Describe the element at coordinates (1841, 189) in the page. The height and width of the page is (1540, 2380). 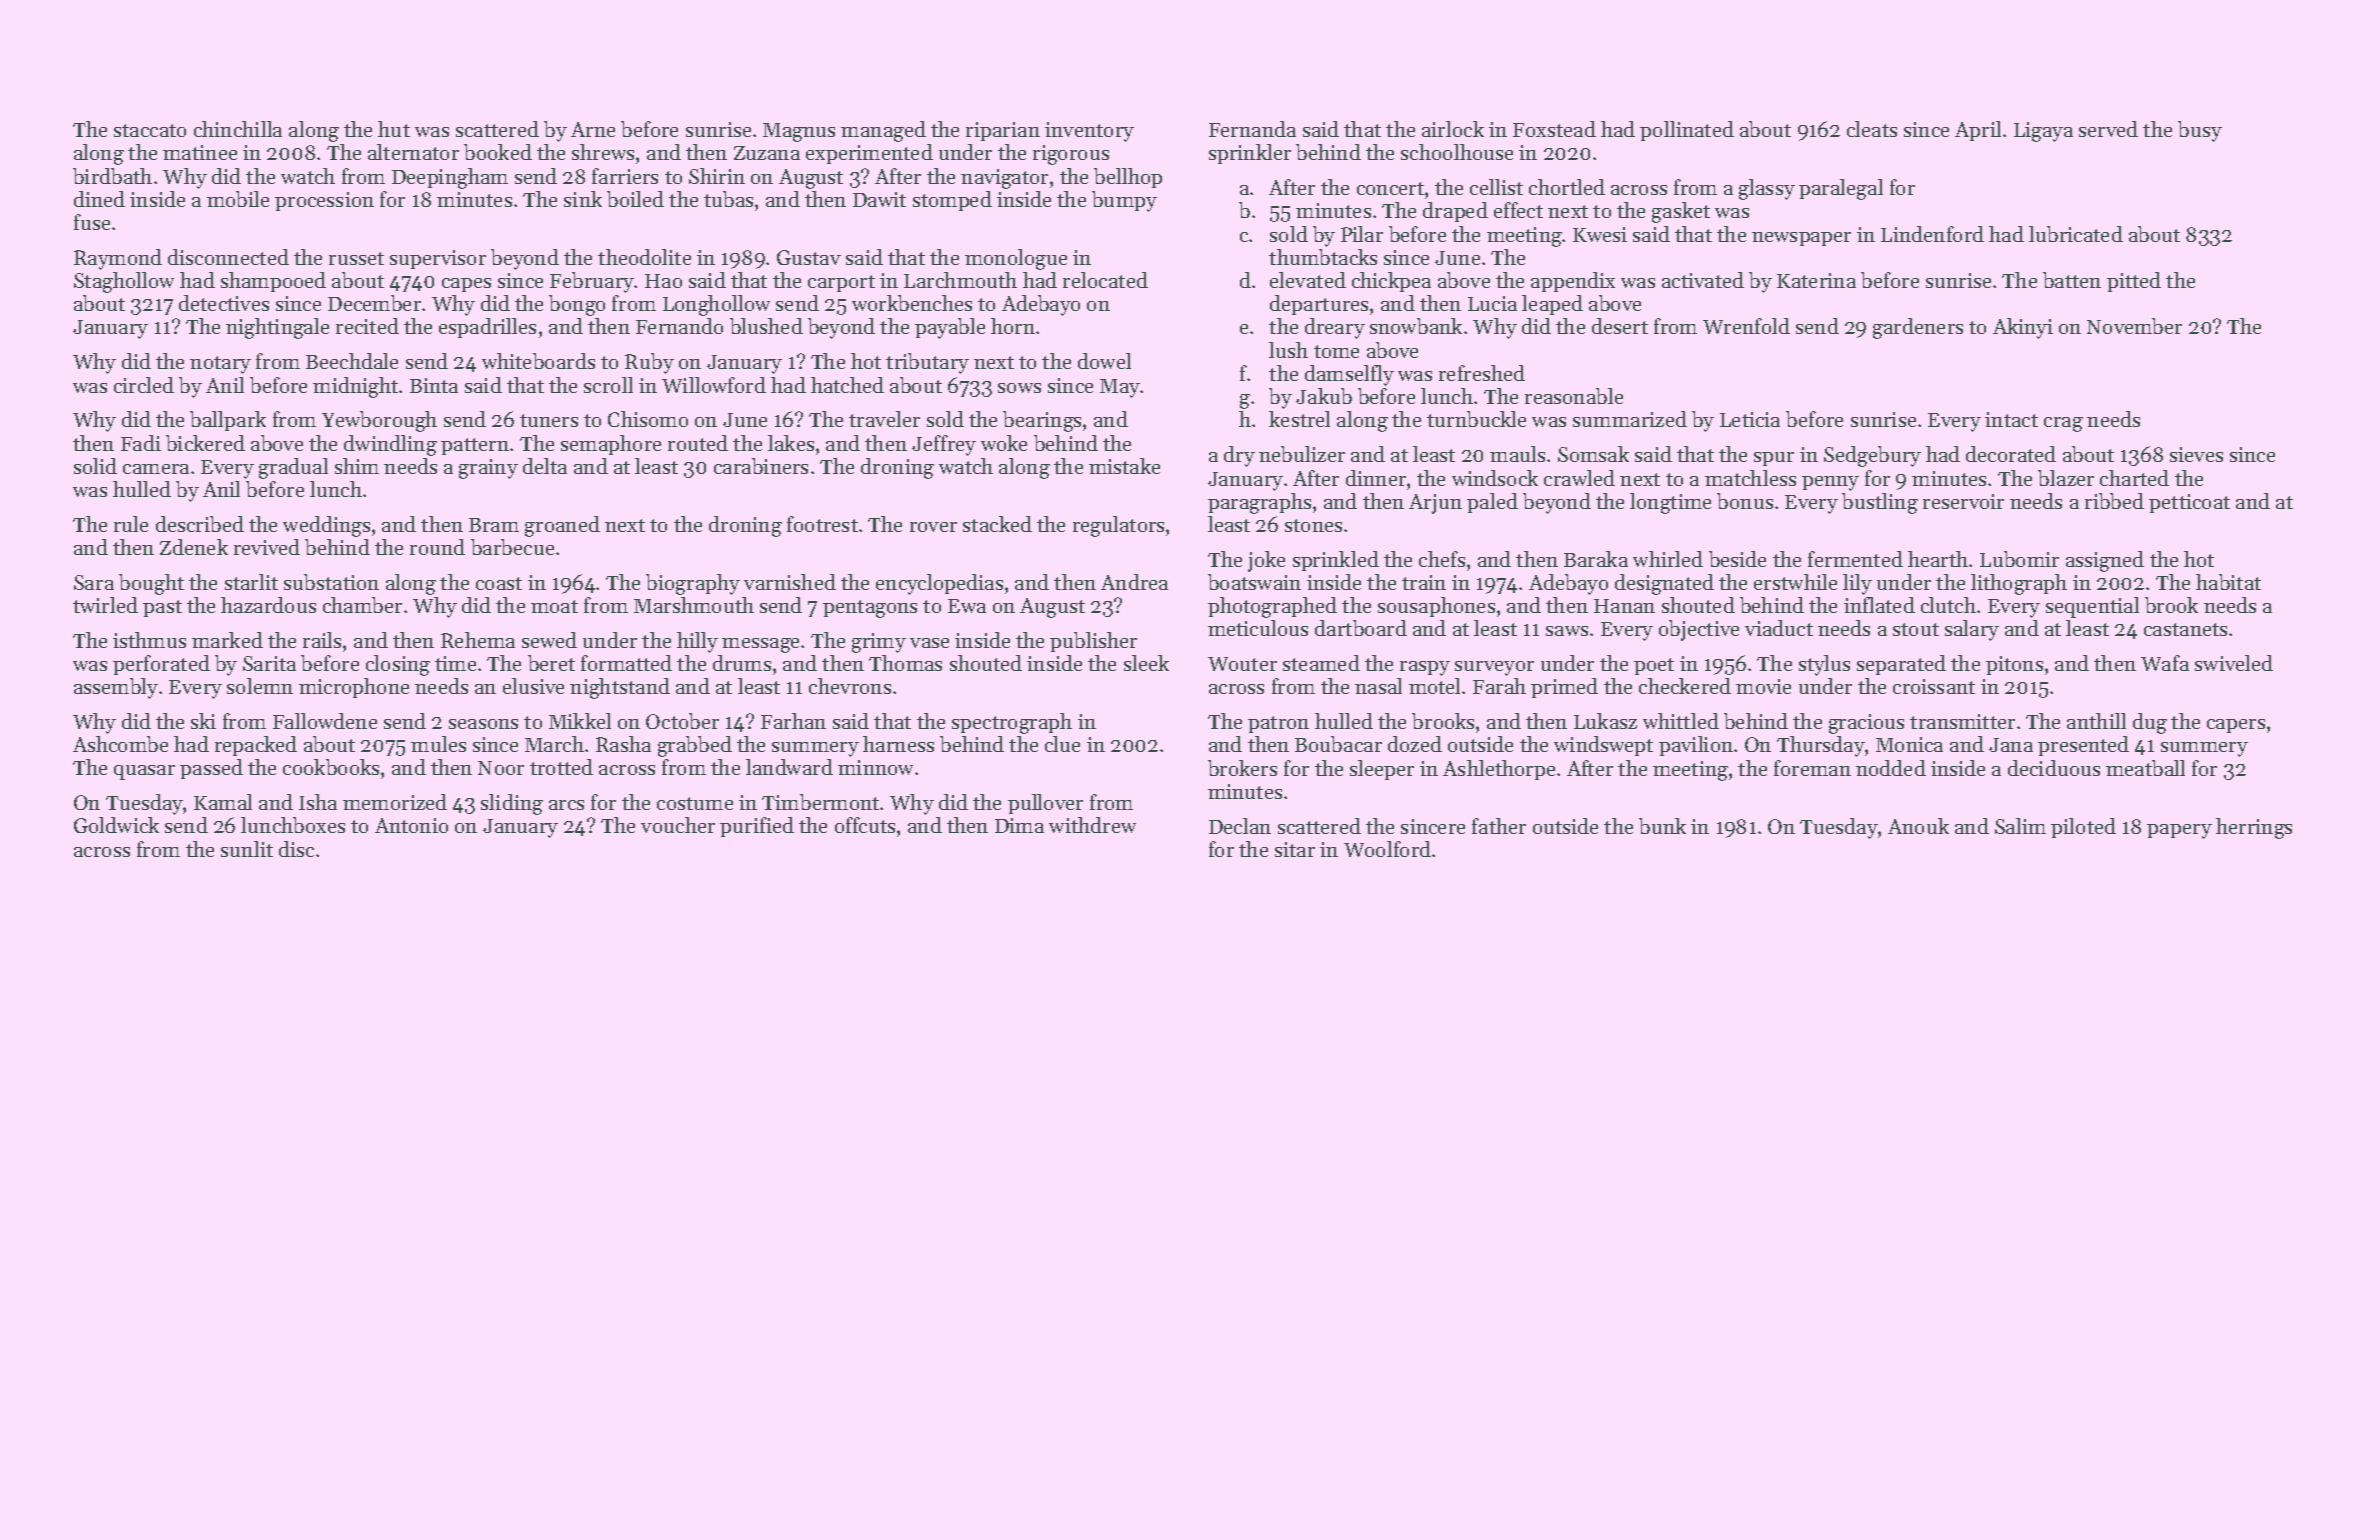
I see `paralegal` at that location.
